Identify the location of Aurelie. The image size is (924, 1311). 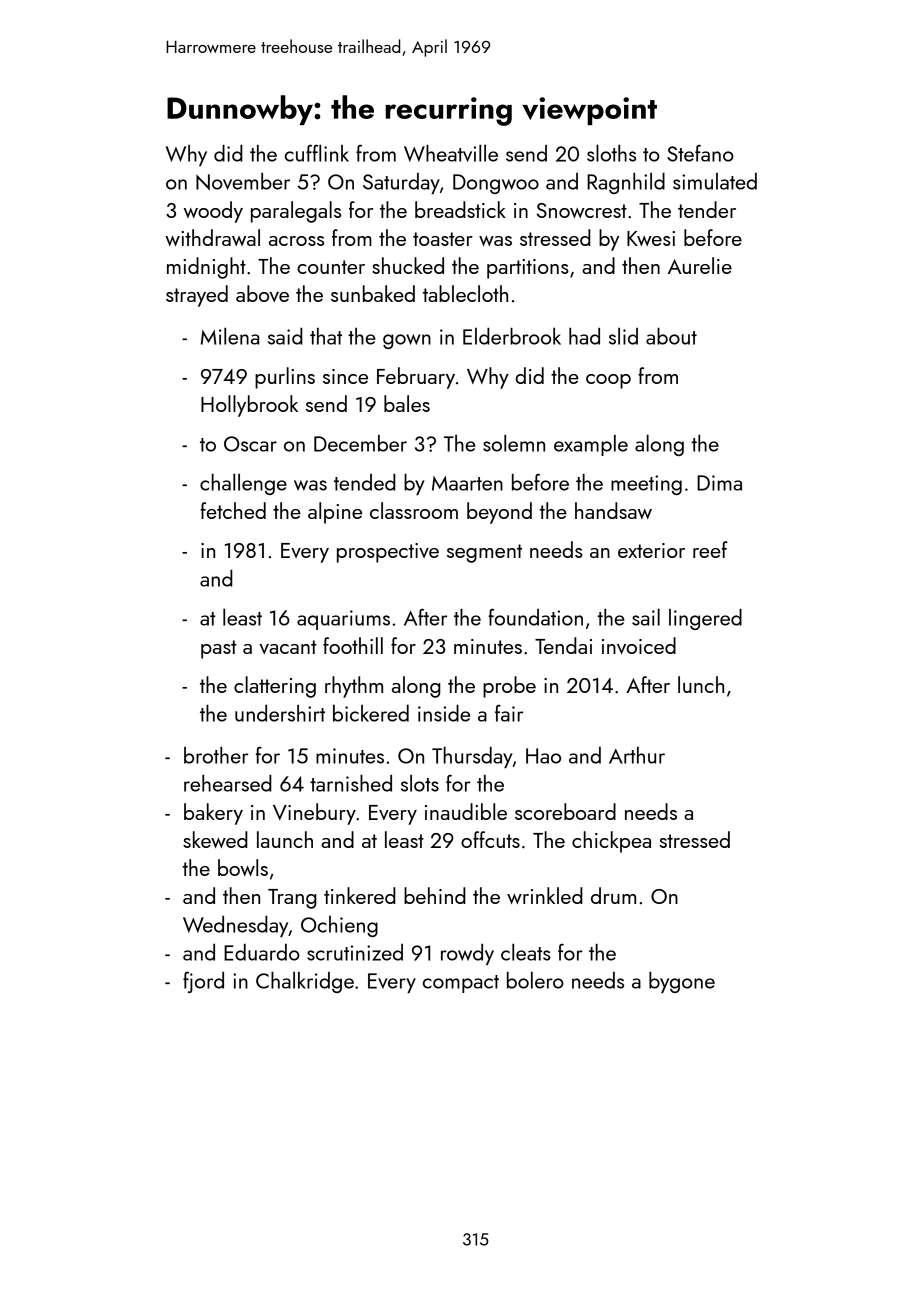
(700, 265).
